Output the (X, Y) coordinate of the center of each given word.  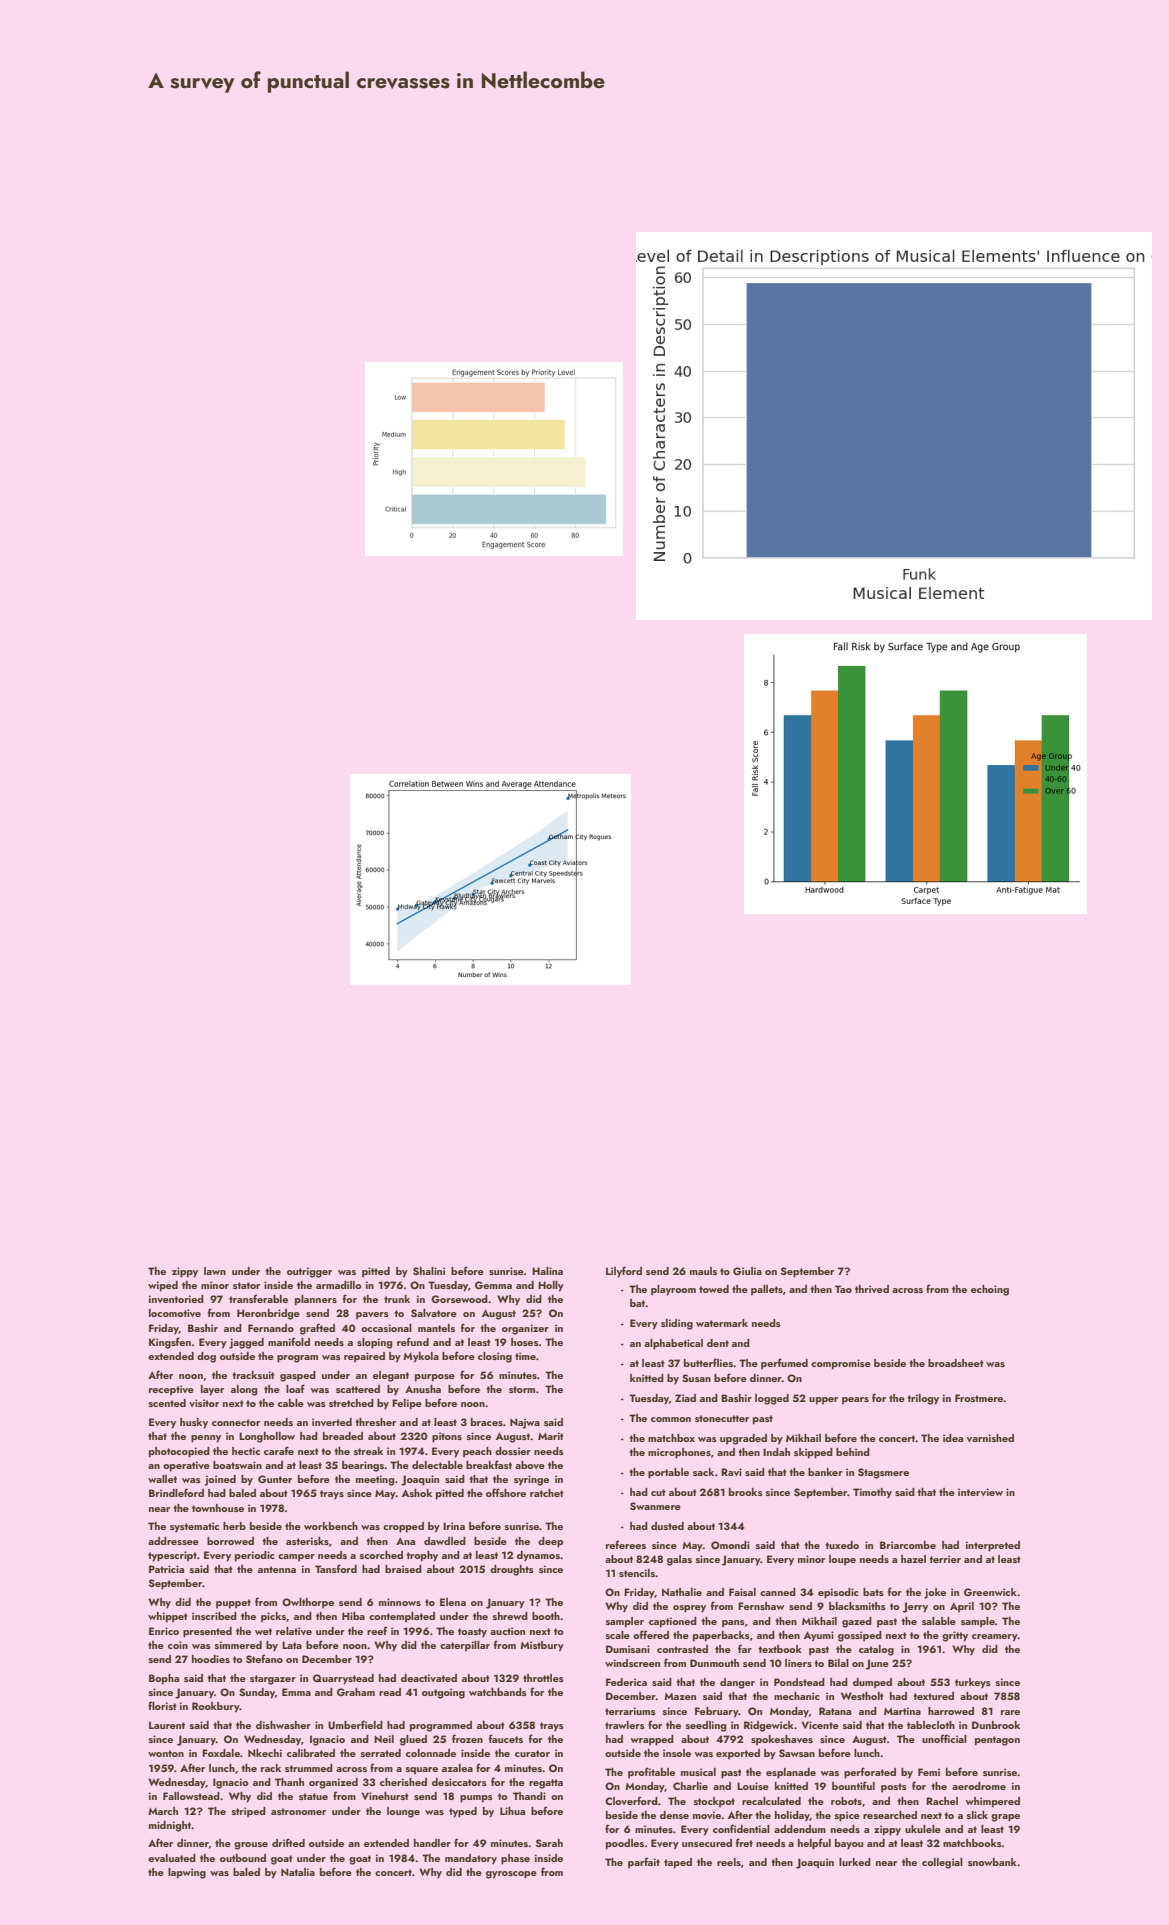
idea (953, 1438)
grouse (251, 1846)
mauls (703, 1271)
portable (668, 1473)
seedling (706, 1726)
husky (194, 1423)
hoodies (211, 1659)
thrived (872, 1289)
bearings (363, 1466)
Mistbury (542, 1646)
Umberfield (355, 1725)
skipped (813, 1453)
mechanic (797, 1696)
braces (487, 1422)
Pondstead (799, 1682)
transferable (258, 1298)
